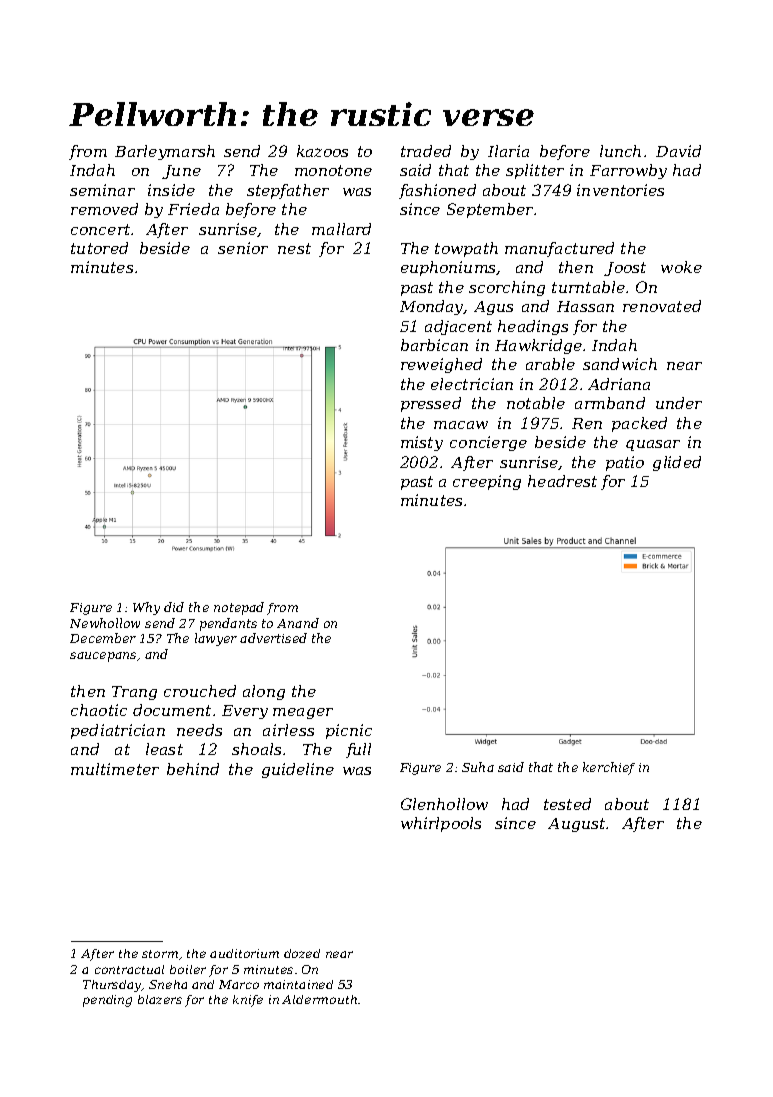  What do you see at coordinates (193, 209) in the screenshot?
I see `Frieda` at bounding box center [193, 209].
